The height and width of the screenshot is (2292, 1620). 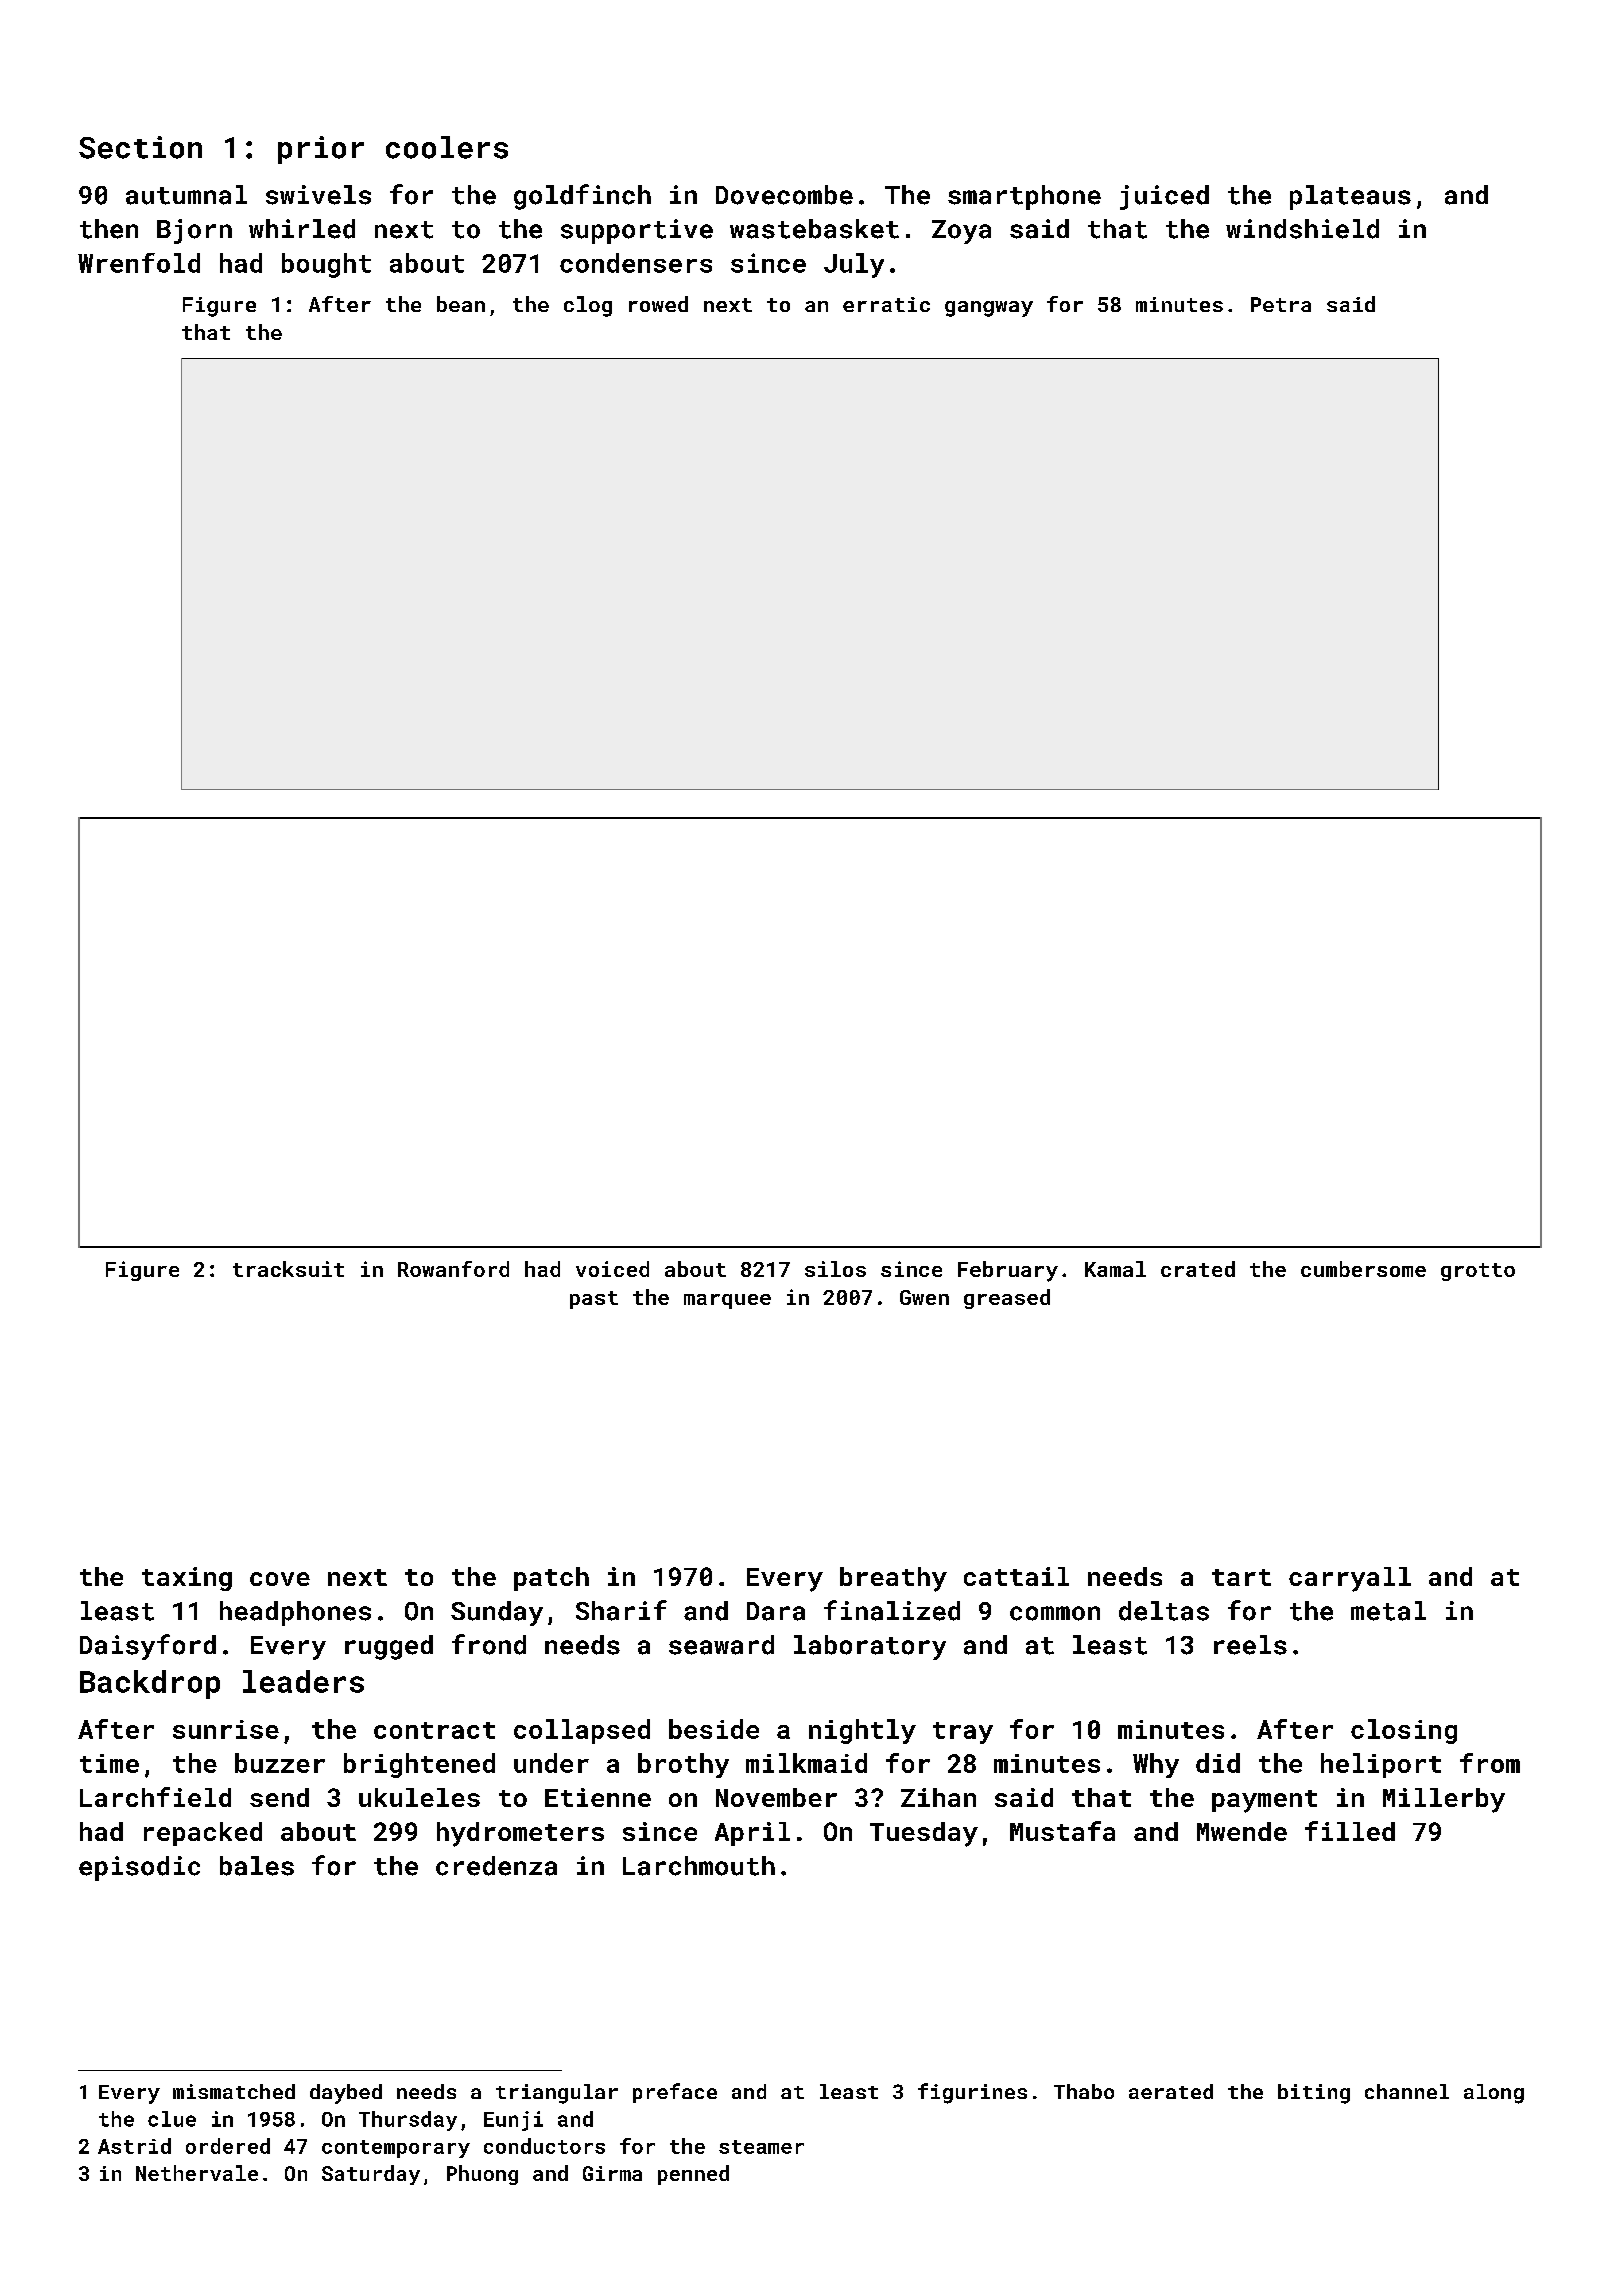 I want to click on carryall, so click(x=1350, y=1579).
